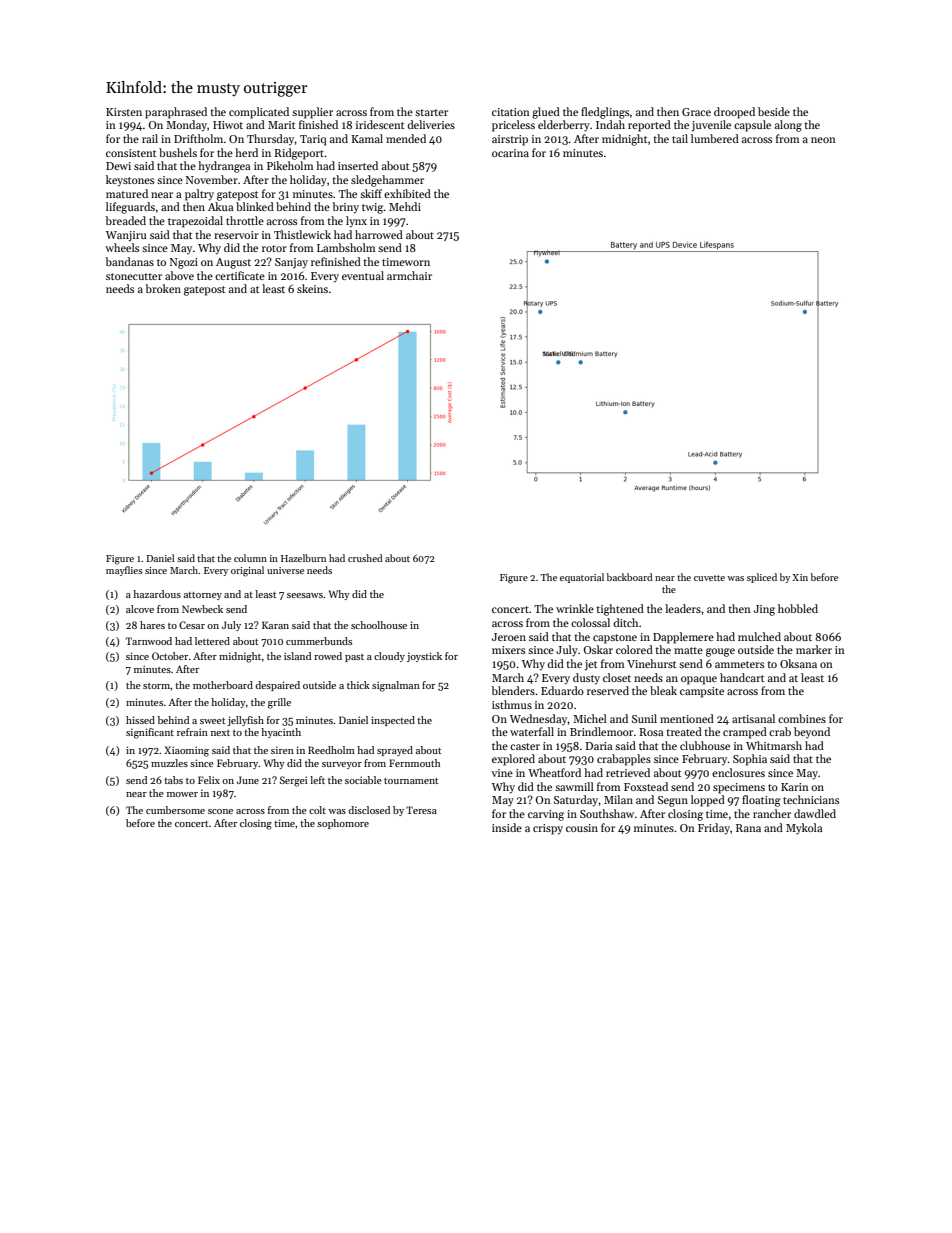  What do you see at coordinates (409, 275) in the page?
I see `armchair` at bounding box center [409, 275].
